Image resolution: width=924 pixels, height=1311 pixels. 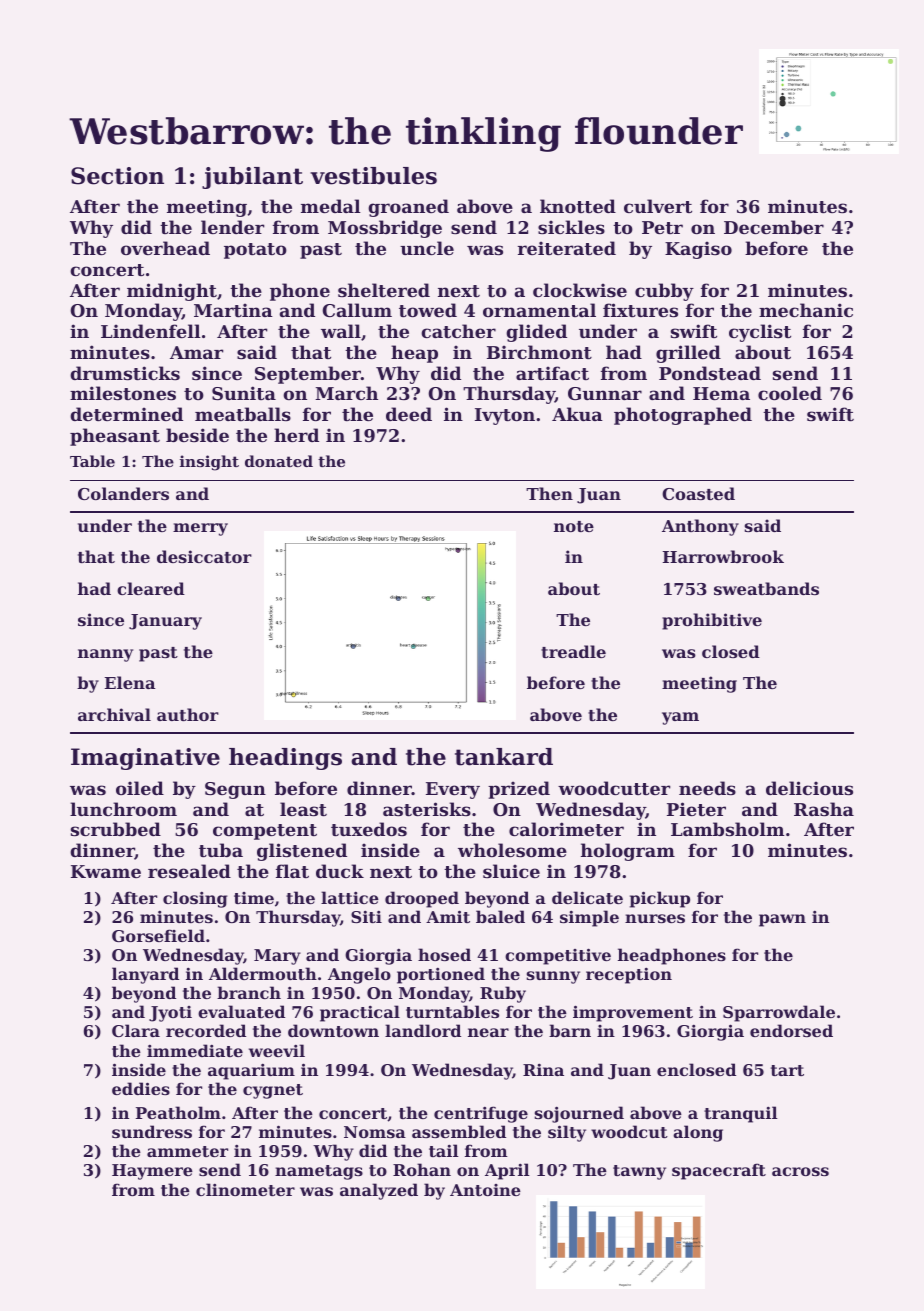 I want to click on tuba, so click(x=221, y=850).
